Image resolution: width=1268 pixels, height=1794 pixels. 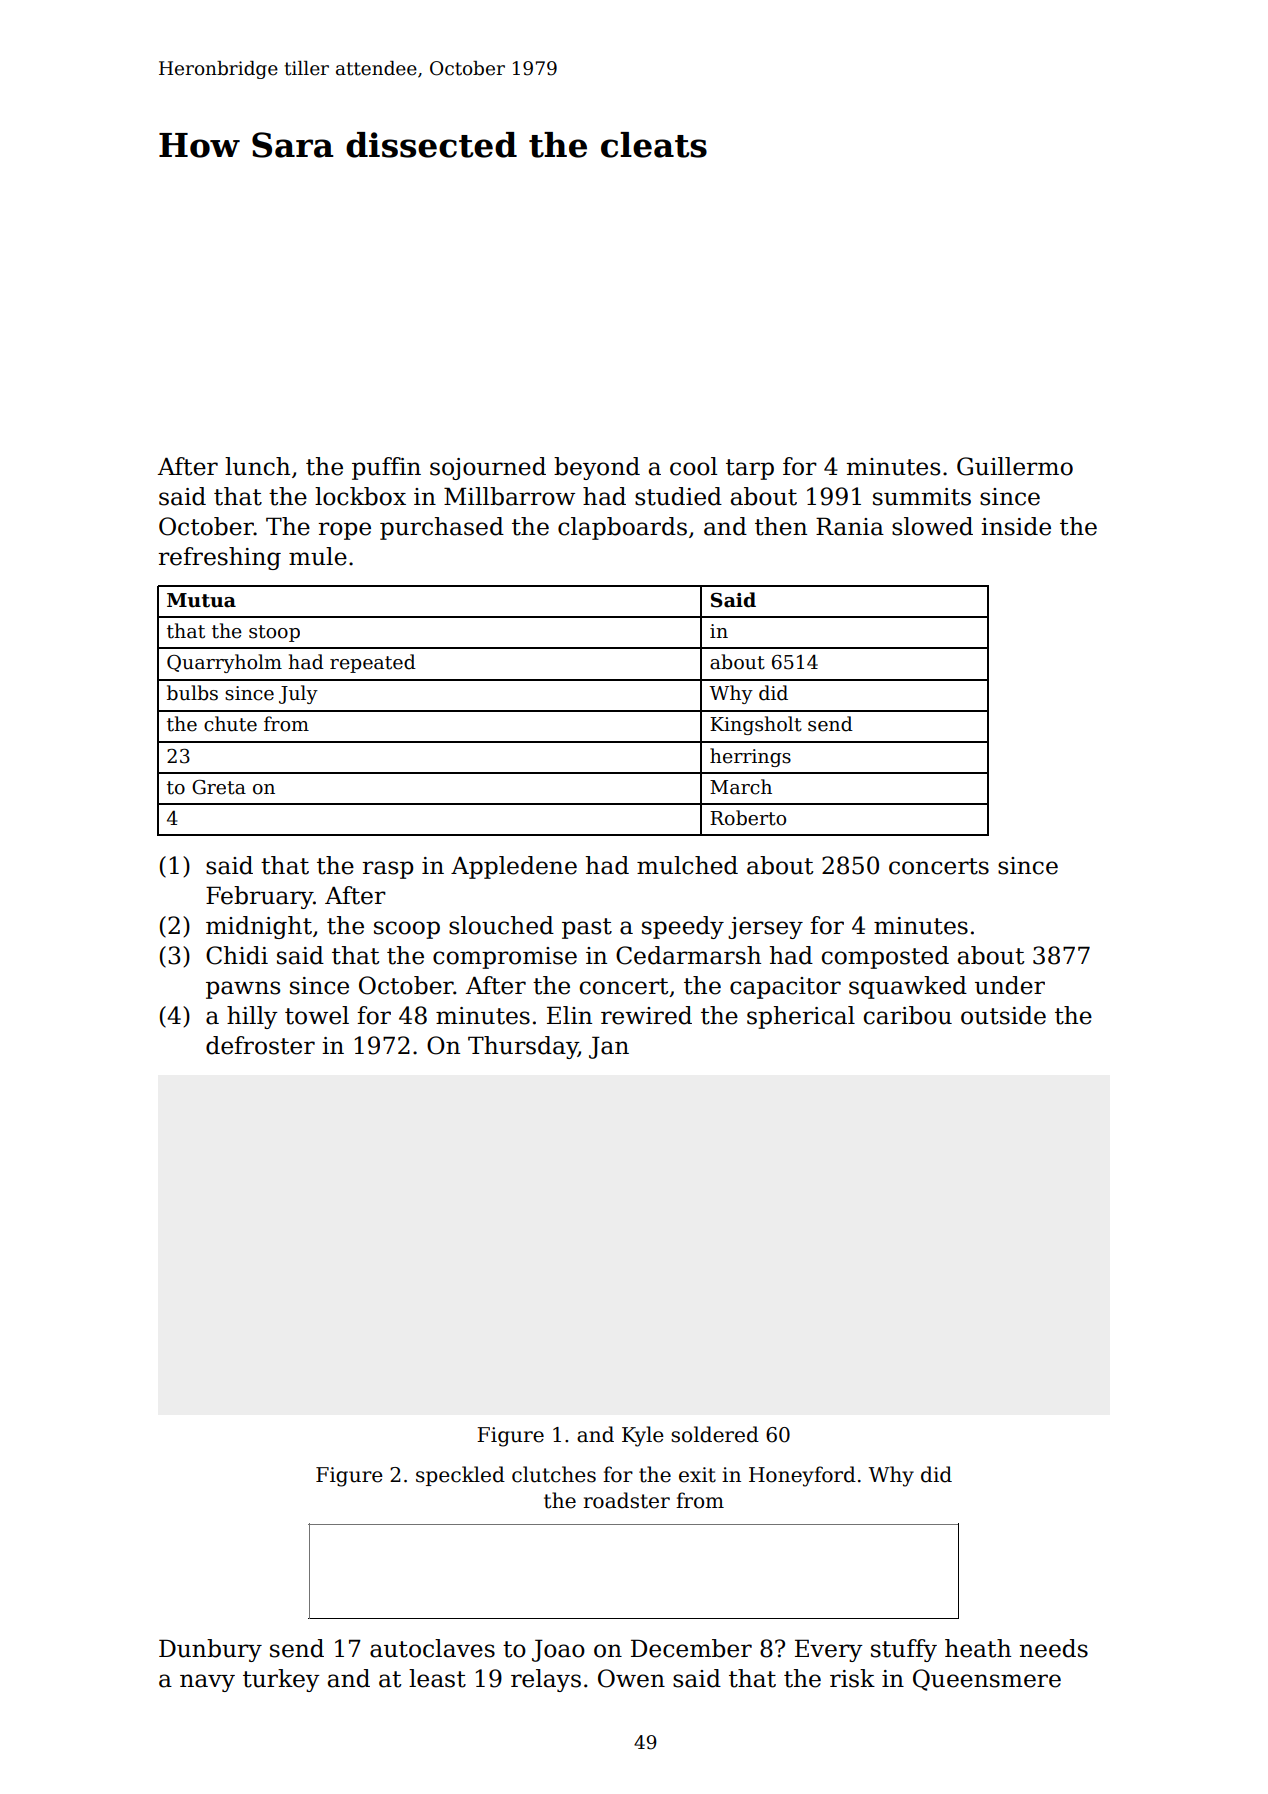 What do you see at coordinates (460, 1476) in the screenshot?
I see `speckled` at bounding box center [460, 1476].
